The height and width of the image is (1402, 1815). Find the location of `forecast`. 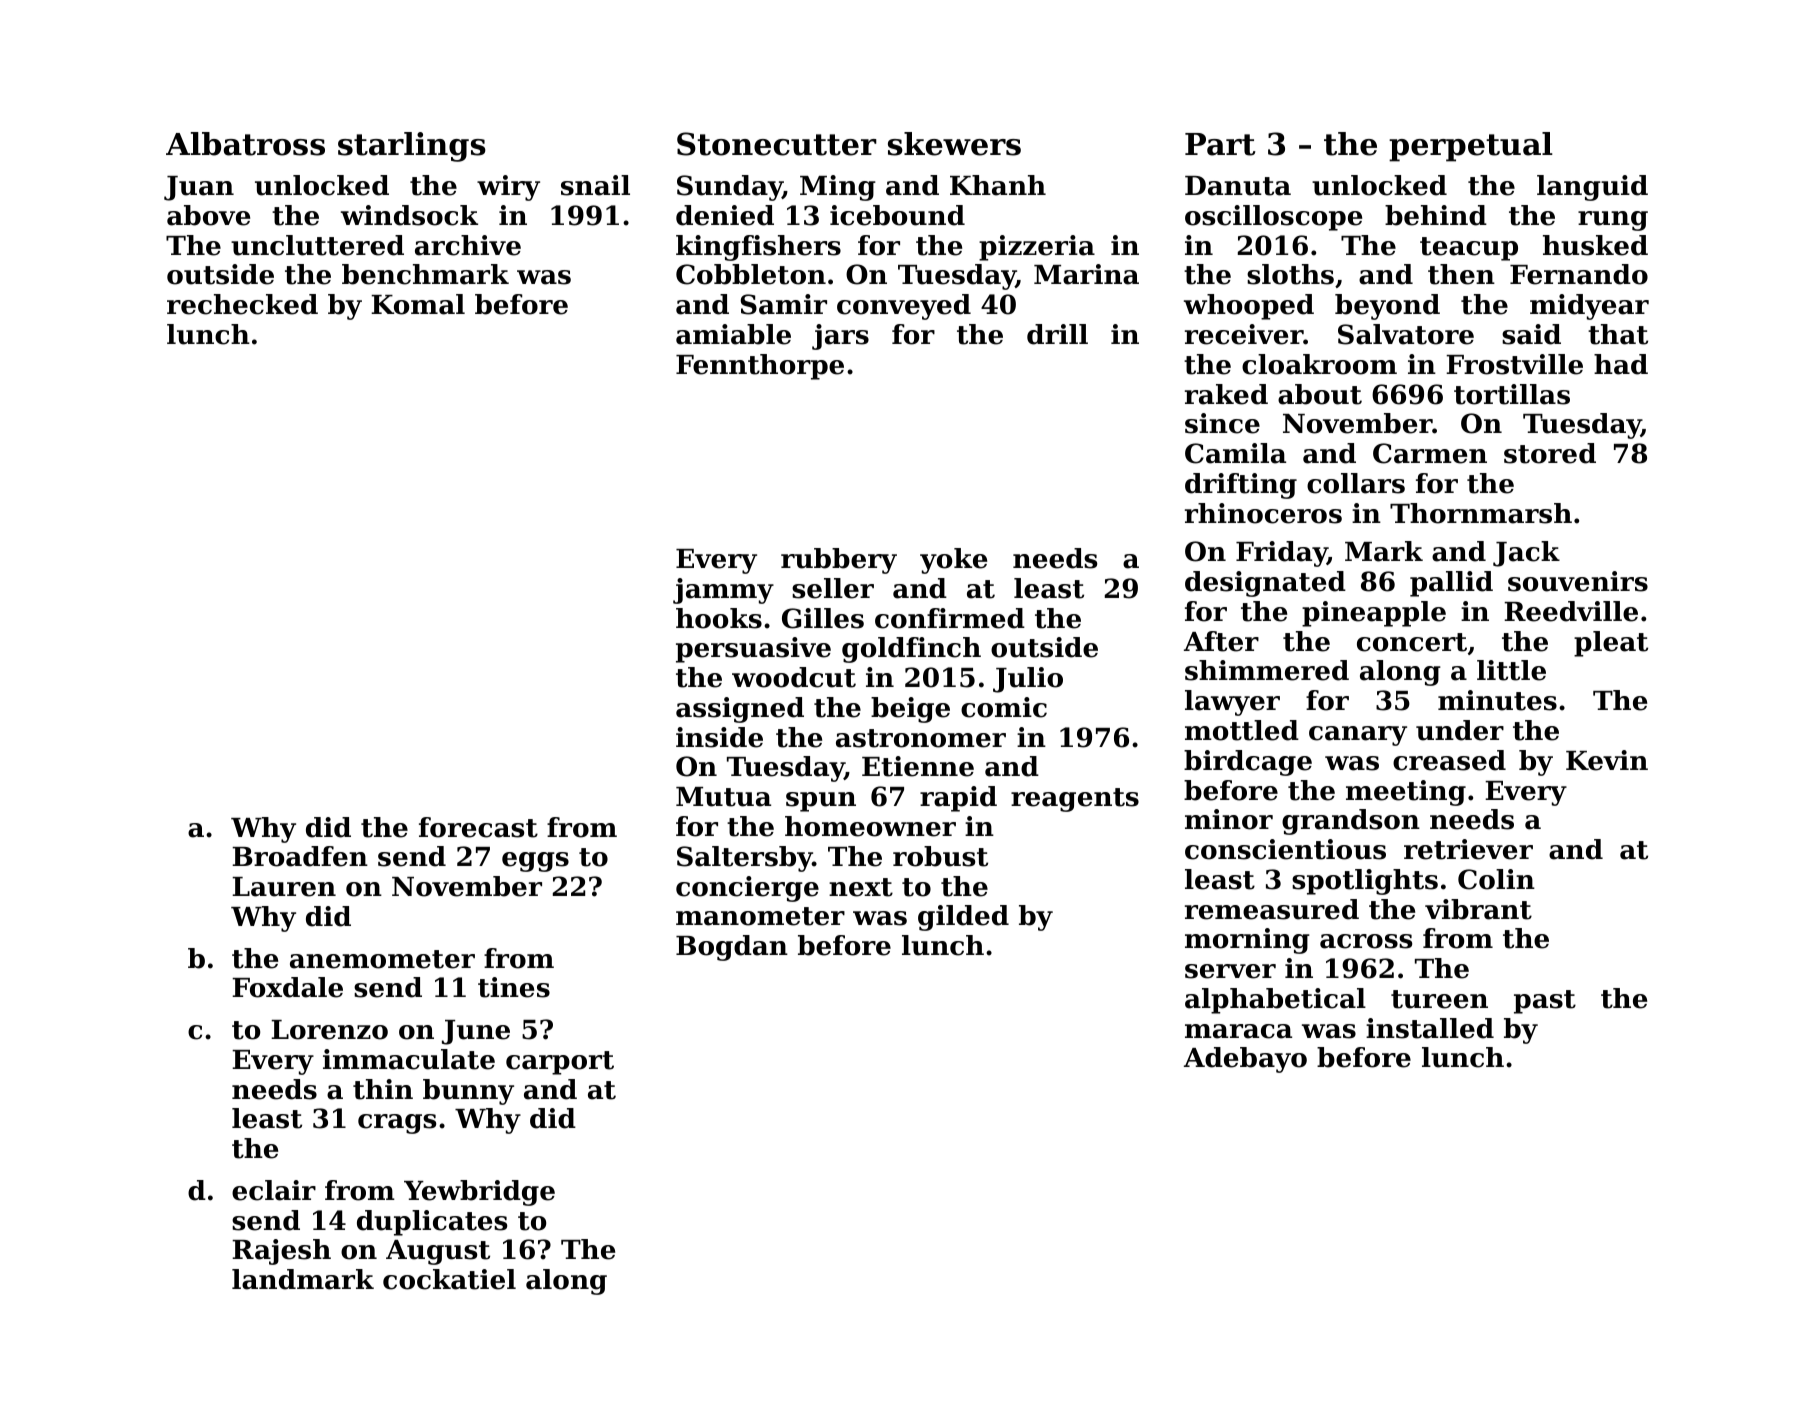

forecast is located at coordinates (478, 827).
